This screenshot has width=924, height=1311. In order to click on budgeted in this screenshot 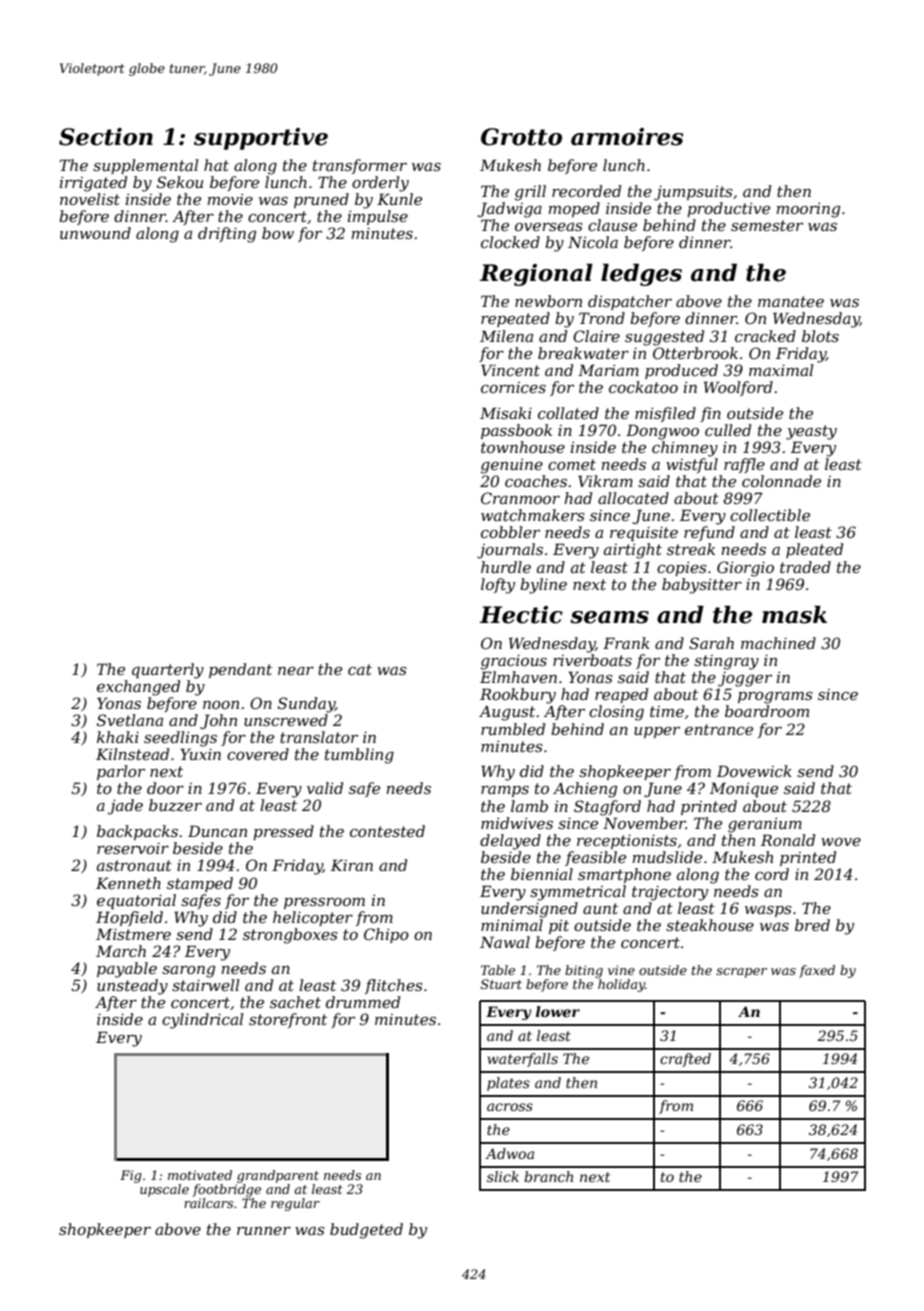, I will do `click(366, 1231)`.
